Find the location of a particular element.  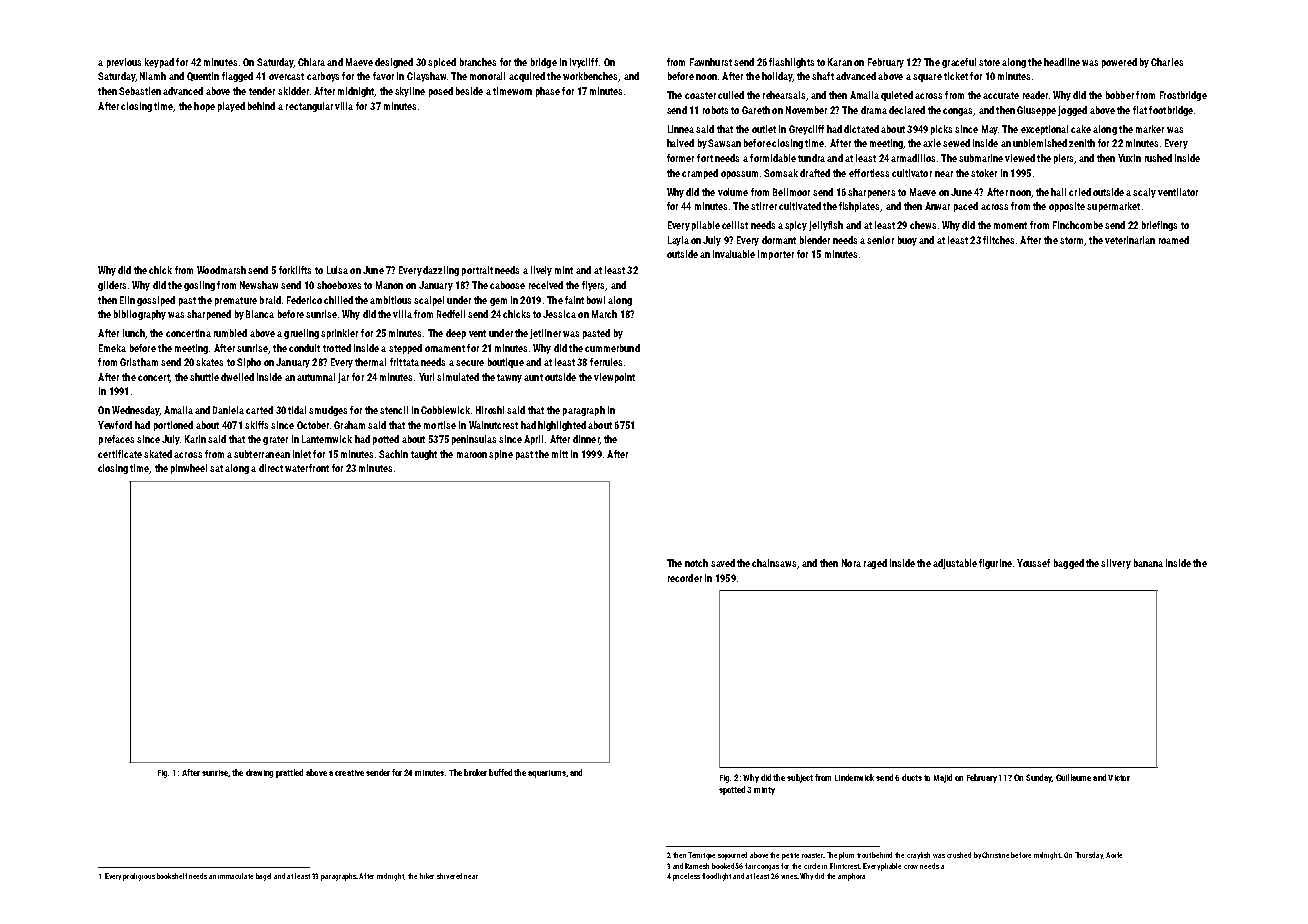

chainsaws is located at coordinates (774, 563).
